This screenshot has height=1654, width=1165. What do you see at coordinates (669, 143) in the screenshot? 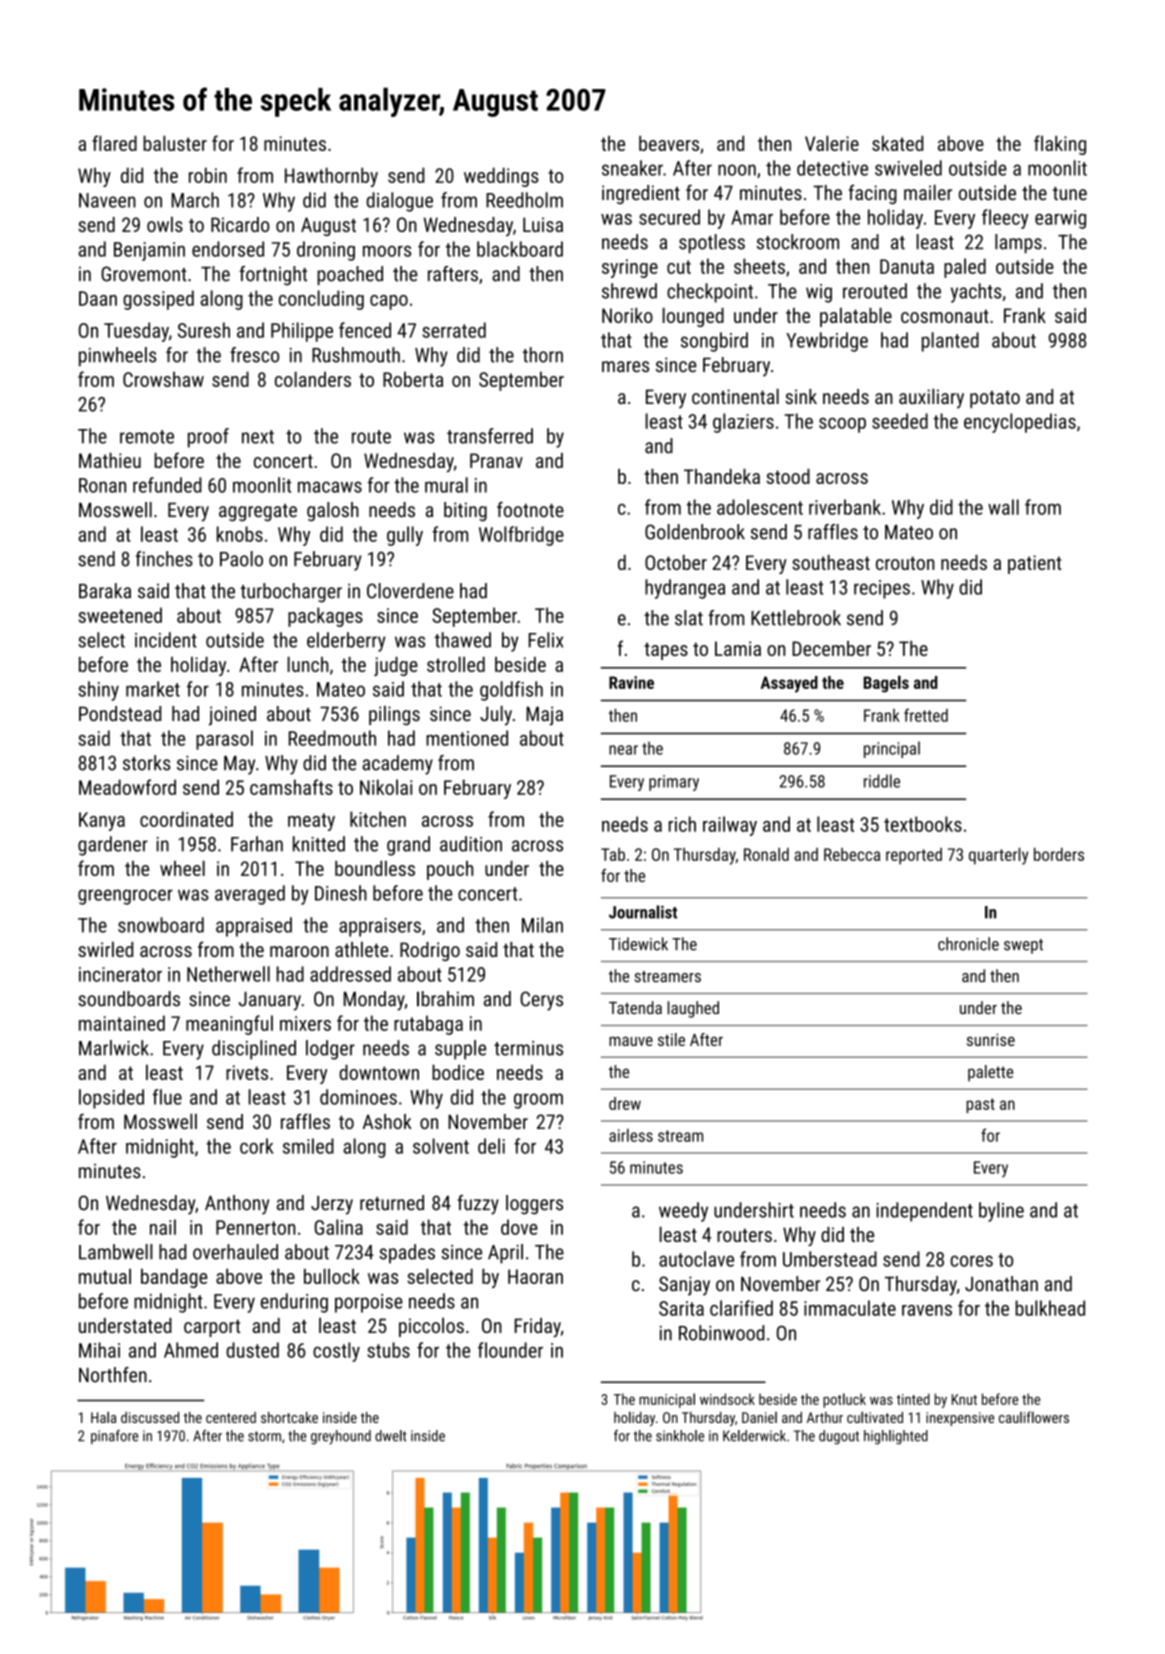
I see `beavers` at bounding box center [669, 143].
